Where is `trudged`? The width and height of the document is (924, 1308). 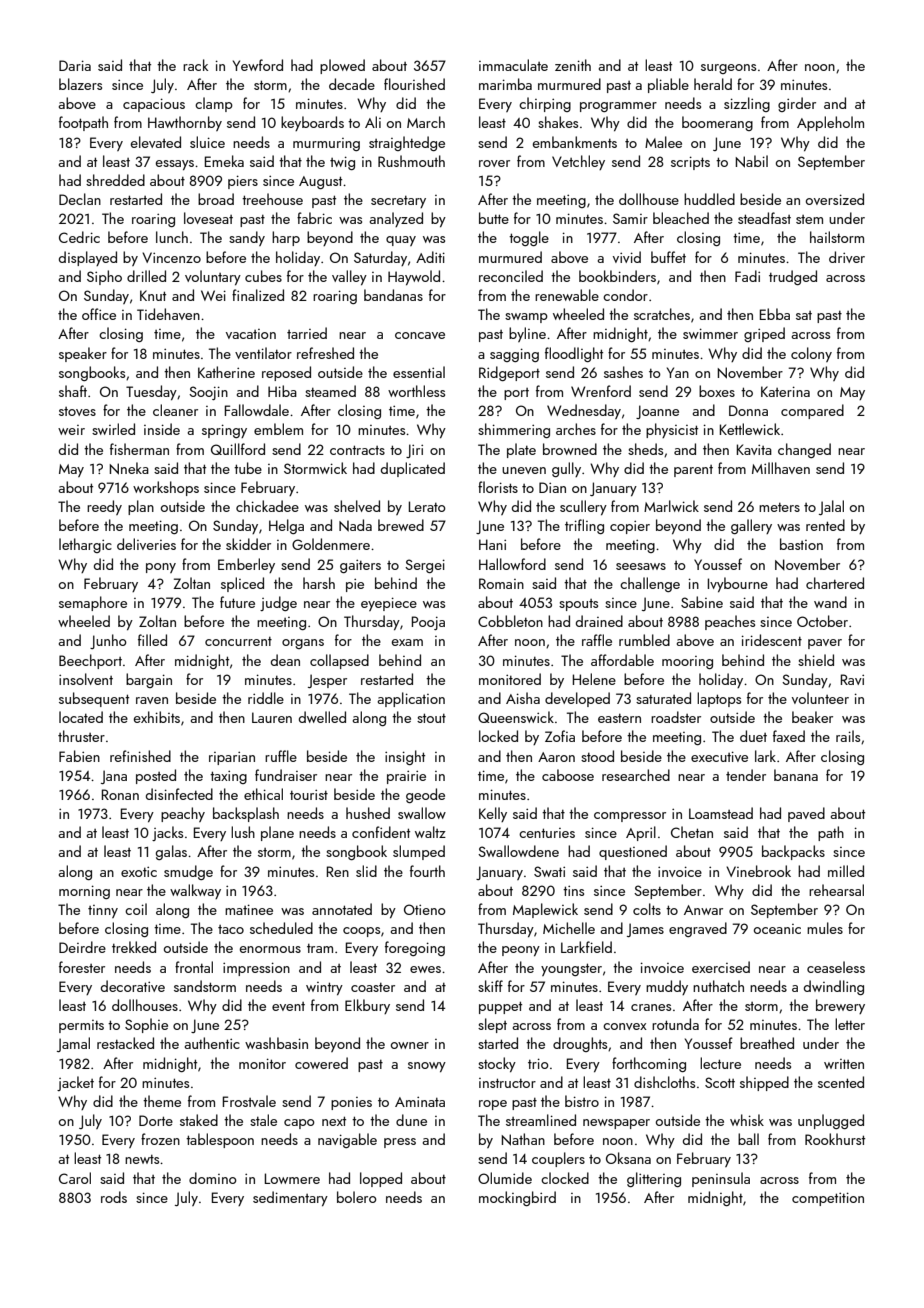 trudged is located at coordinates (793, 277).
